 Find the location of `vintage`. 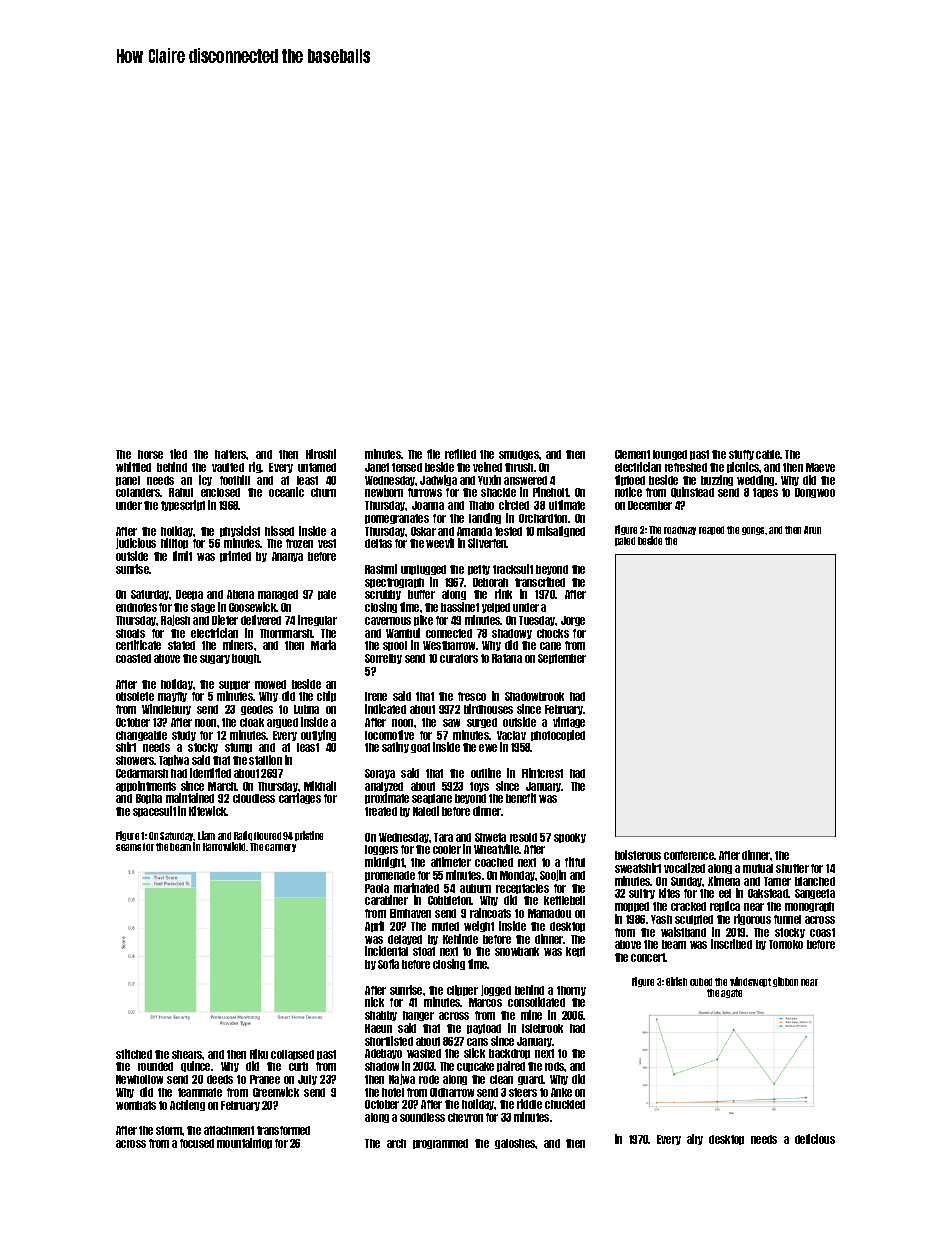

vintage is located at coordinates (569, 722).
